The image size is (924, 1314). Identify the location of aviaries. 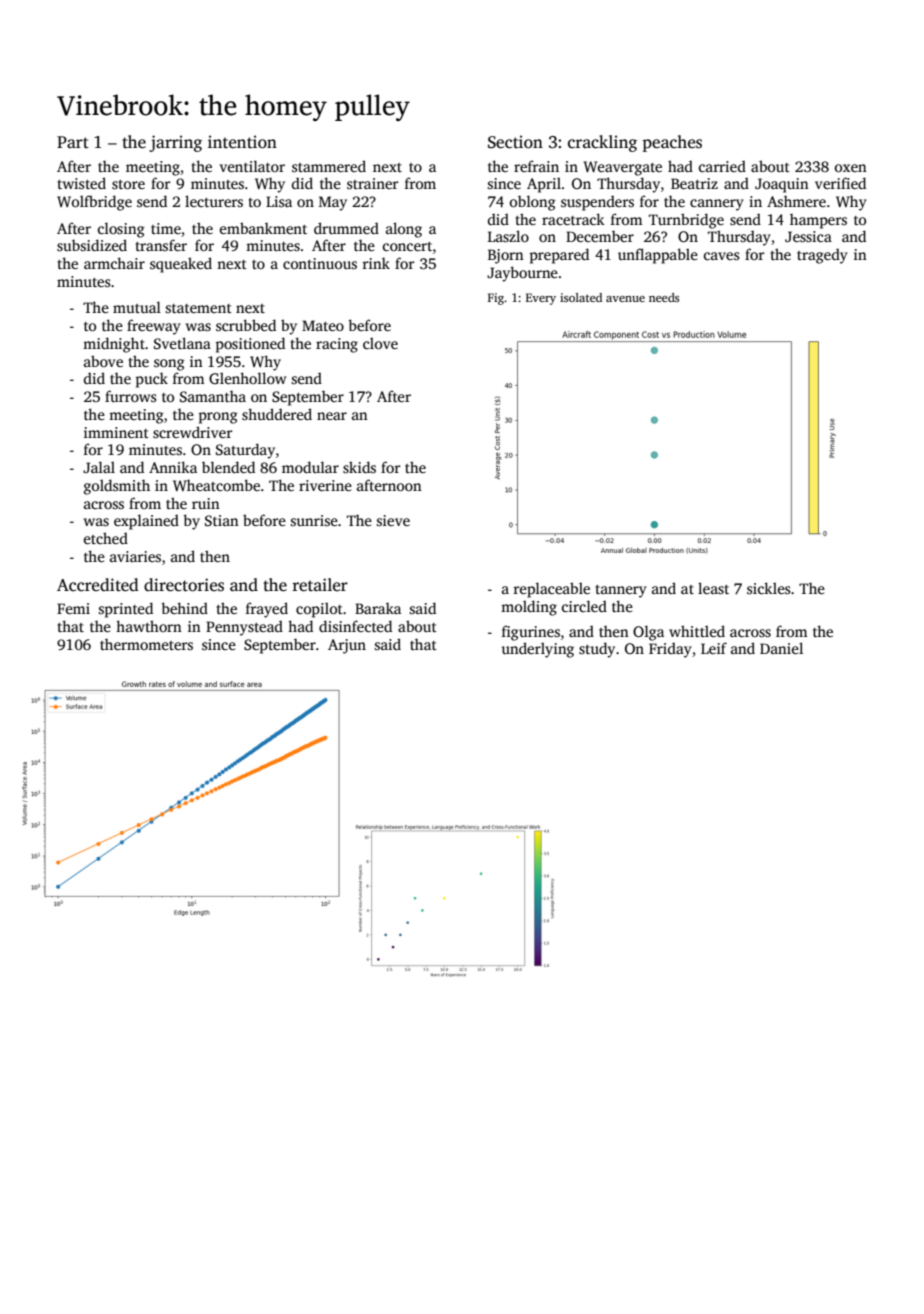
(135, 556).
